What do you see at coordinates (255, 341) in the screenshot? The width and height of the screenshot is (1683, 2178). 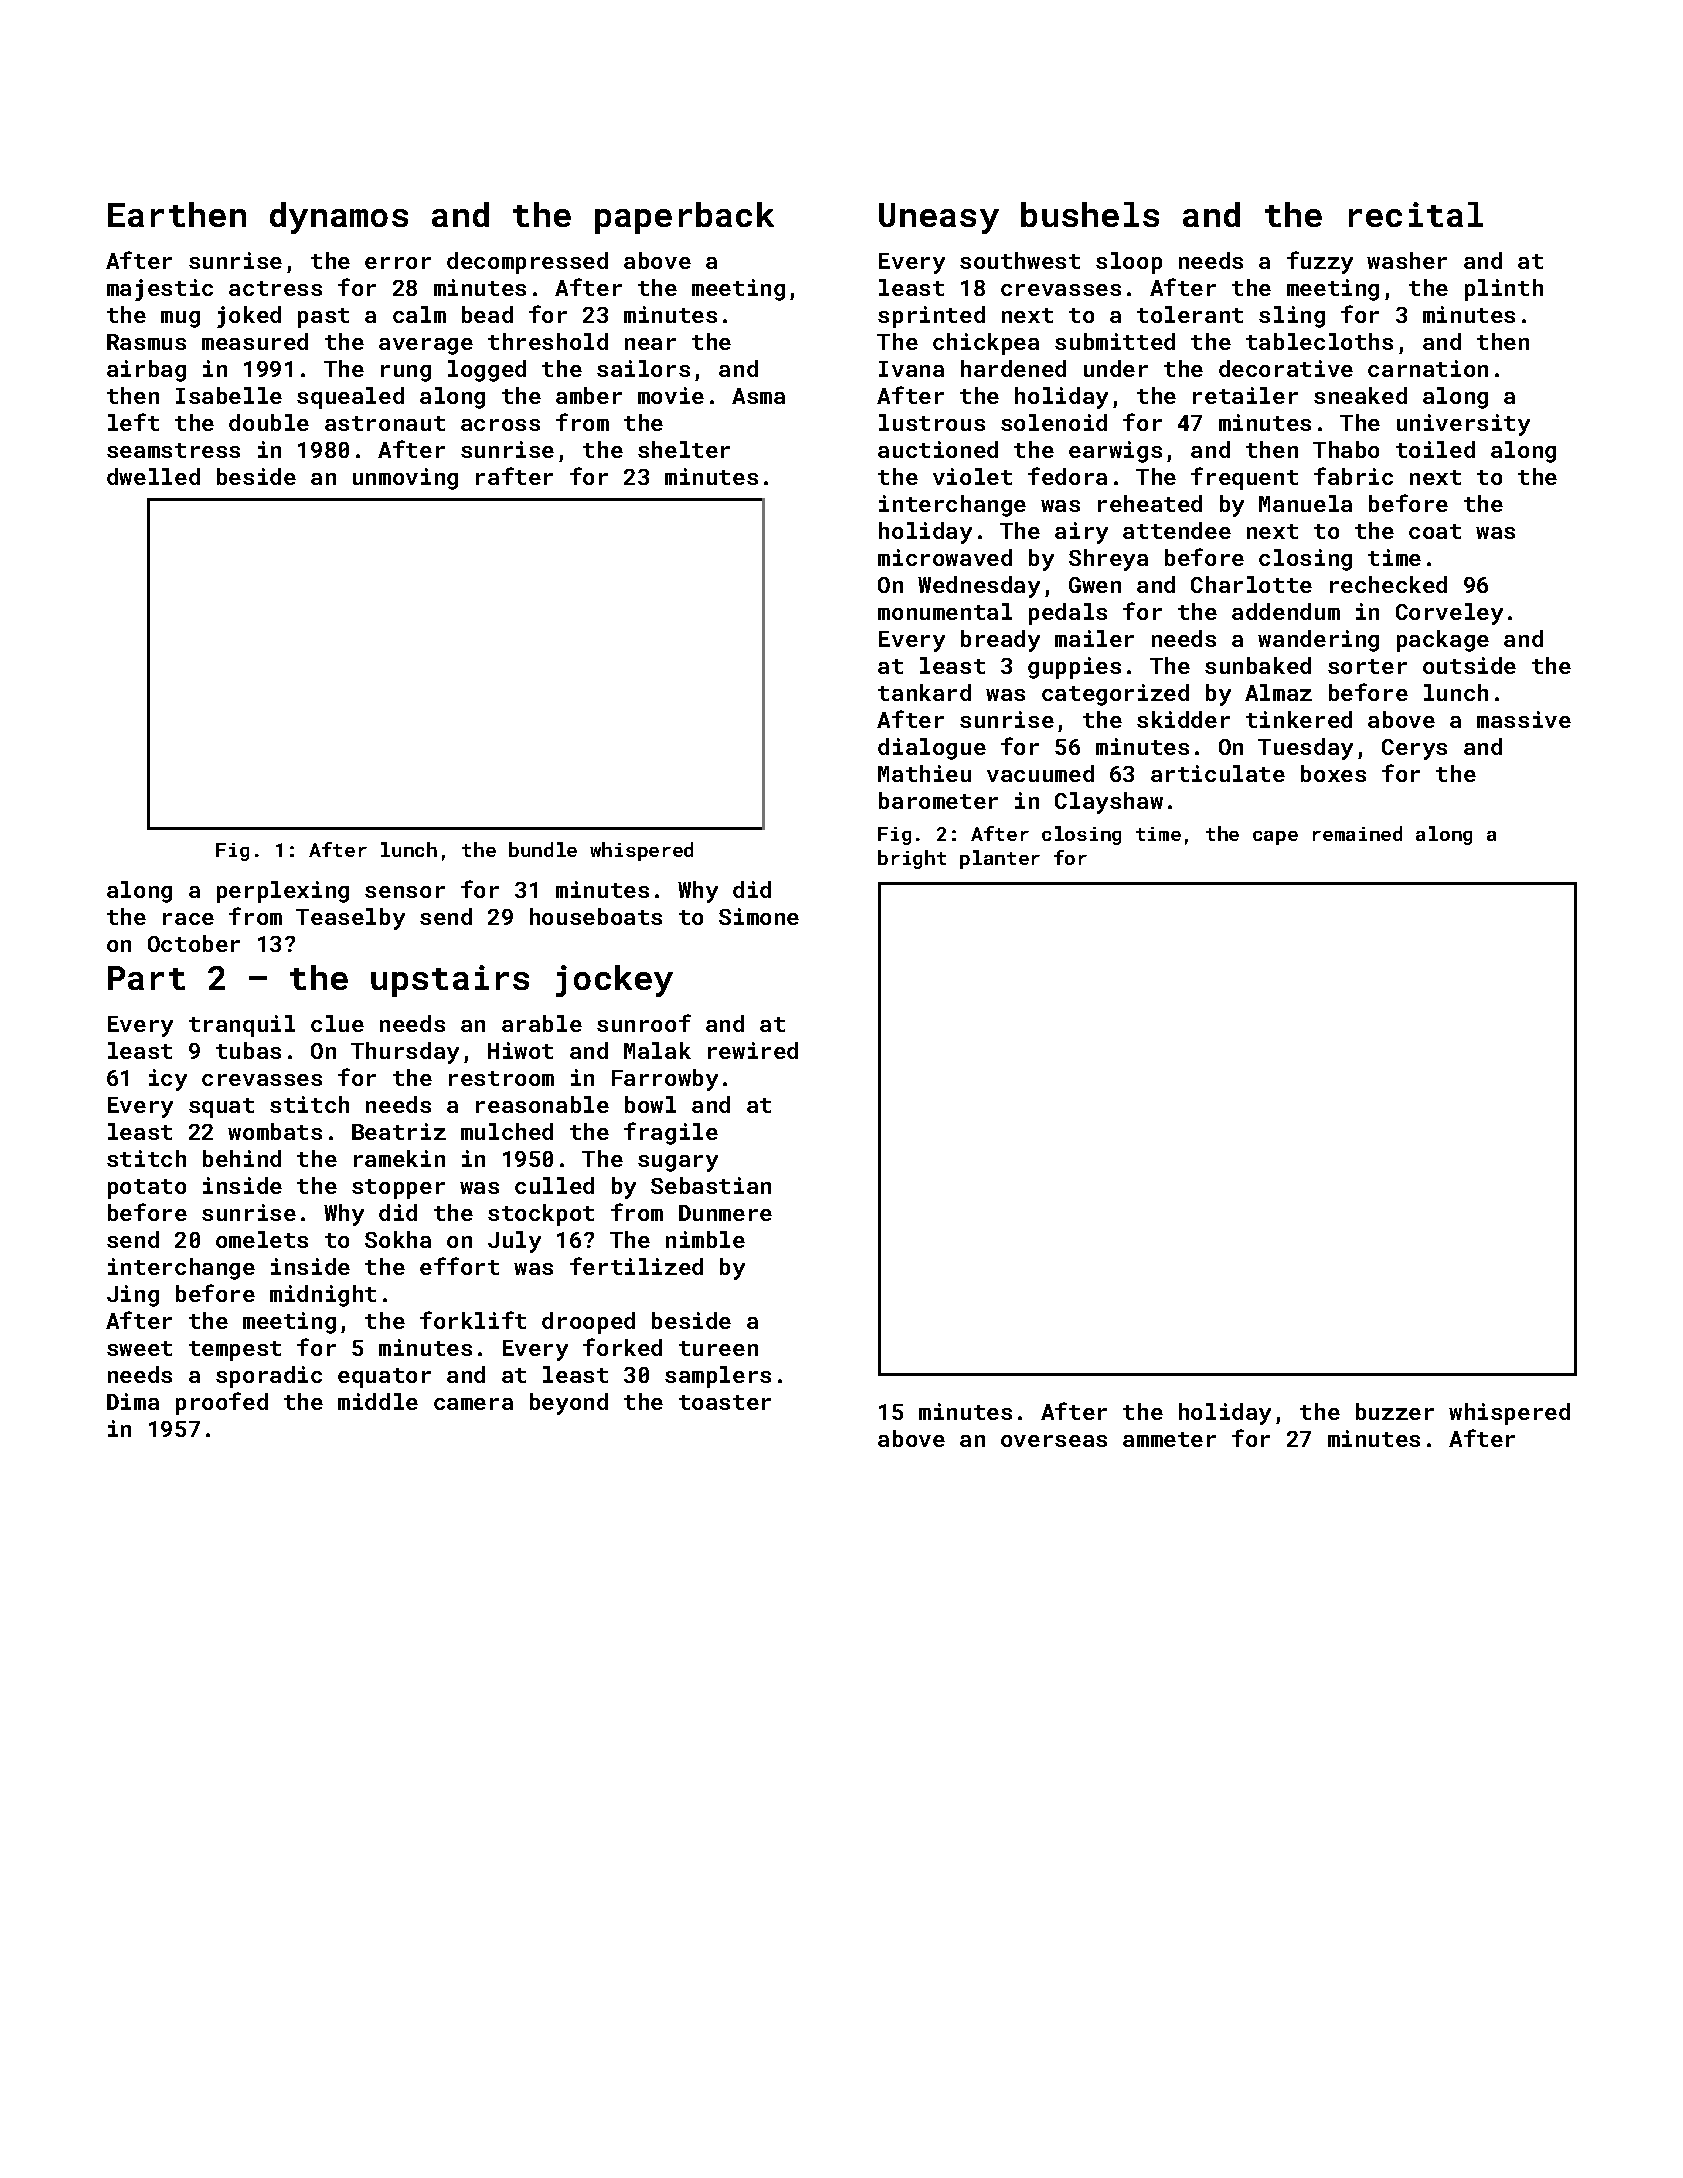 I see `measured` at bounding box center [255, 341].
